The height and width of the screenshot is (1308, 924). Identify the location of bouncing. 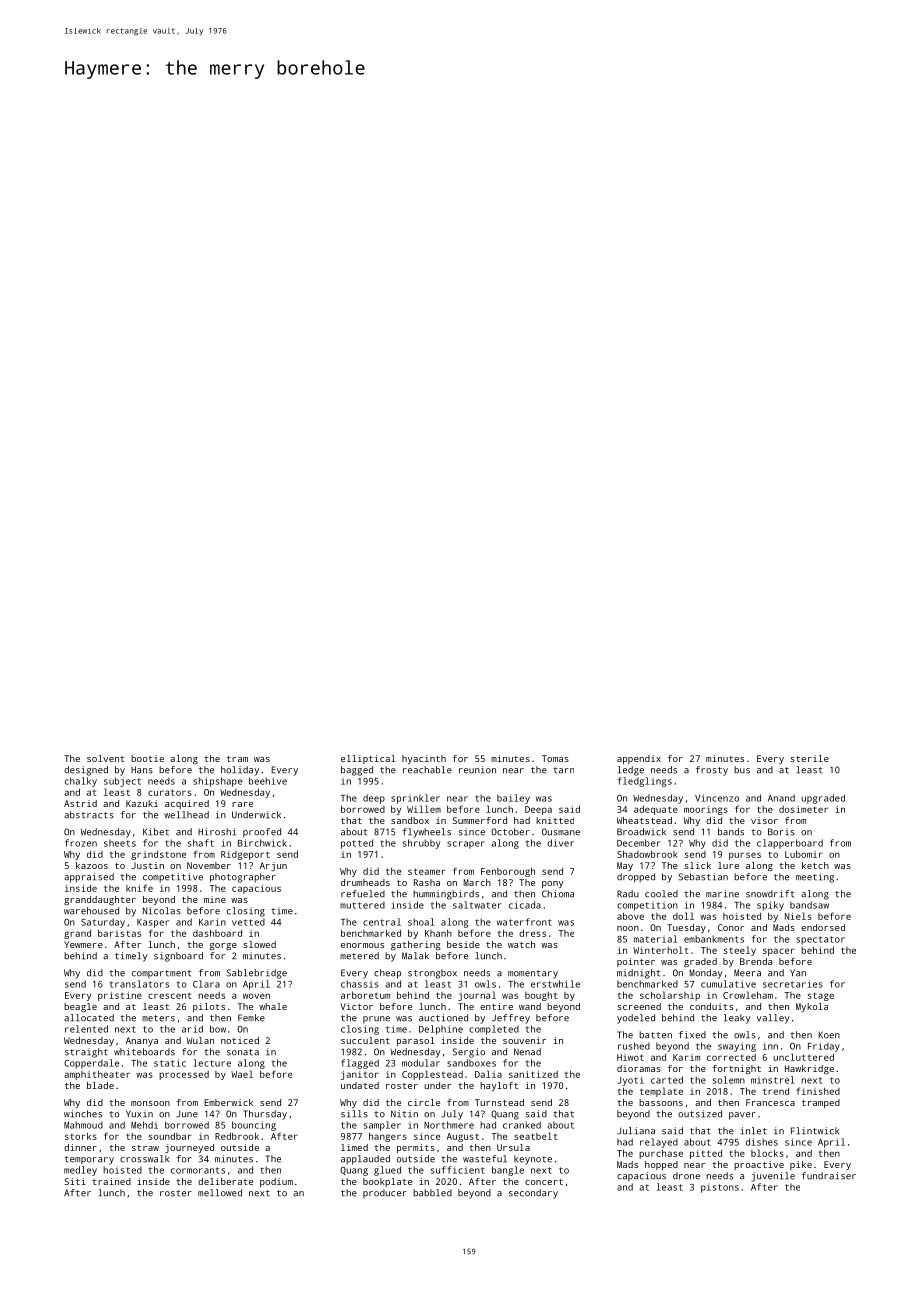
(254, 1126).
